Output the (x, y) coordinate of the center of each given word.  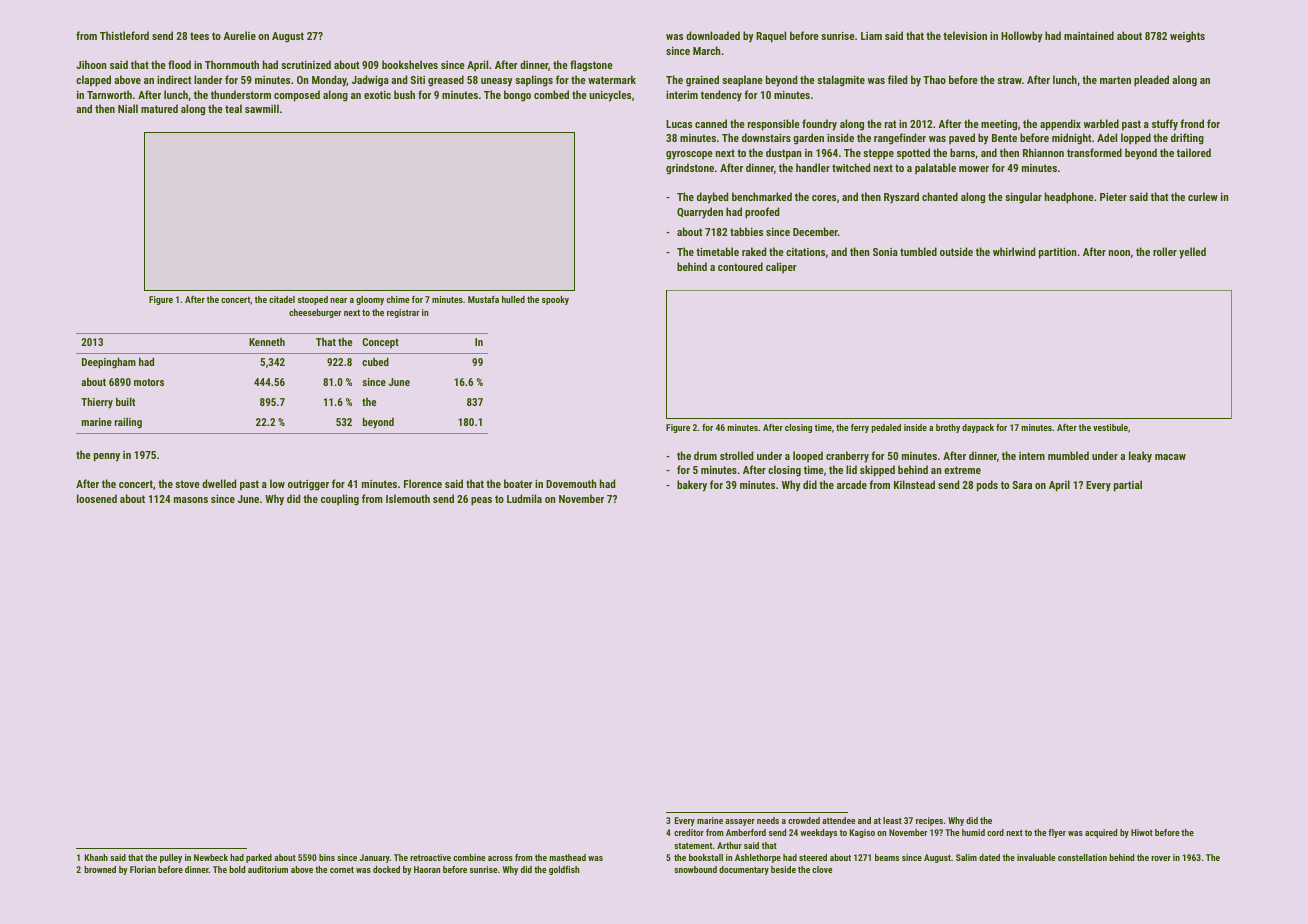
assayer (740, 822)
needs (768, 820)
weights (1187, 37)
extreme (962, 470)
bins (327, 857)
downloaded (713, 35)
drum (705, 455)
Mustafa (483, 299)
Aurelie (240, 35)
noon (1119, 253)
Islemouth (408, 498)
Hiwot (1142, 832)
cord (995, 832)
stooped (313, 300)
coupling (340, 500)
